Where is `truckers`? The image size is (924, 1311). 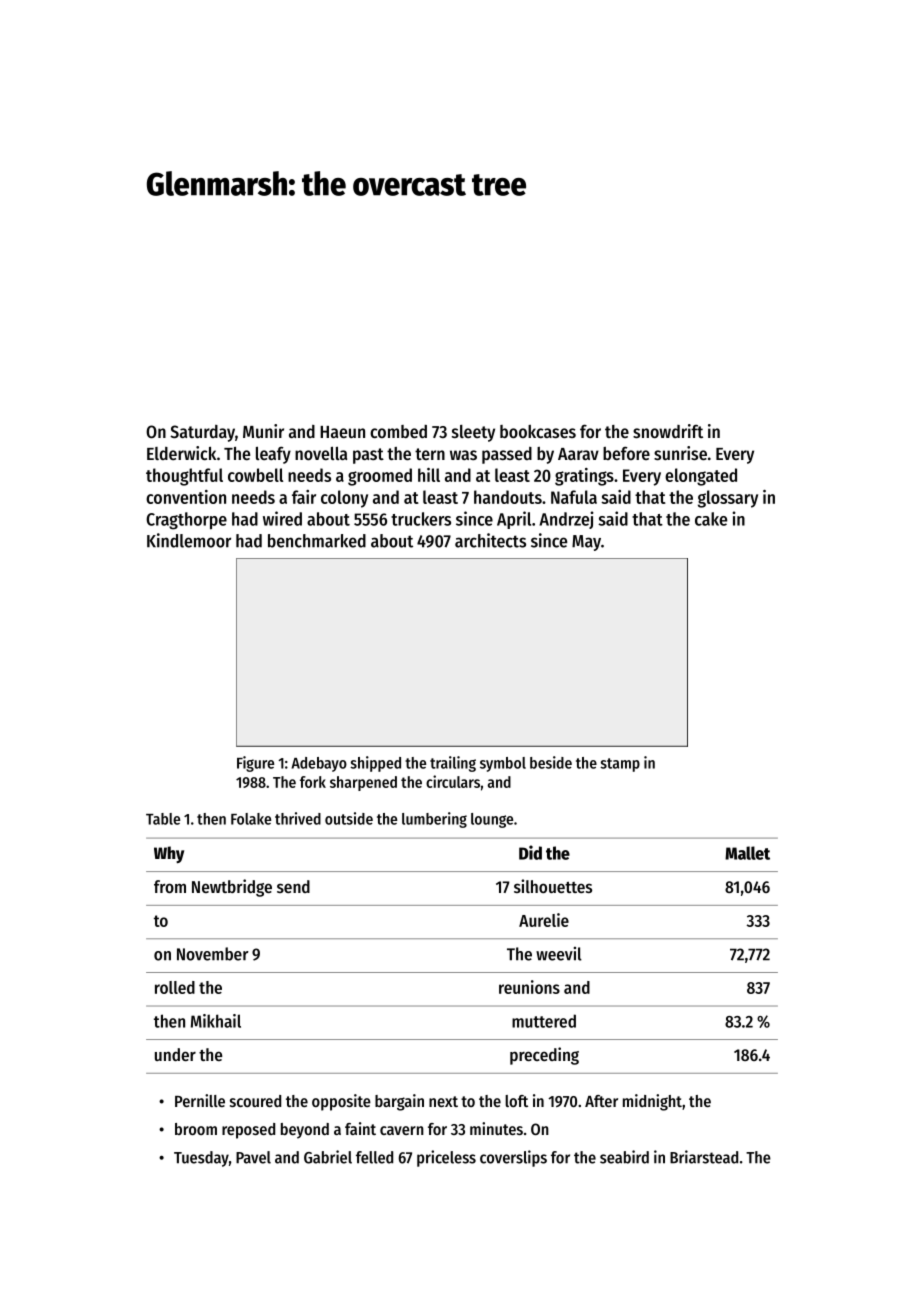 truckers is located at coordinates (421, 519).
